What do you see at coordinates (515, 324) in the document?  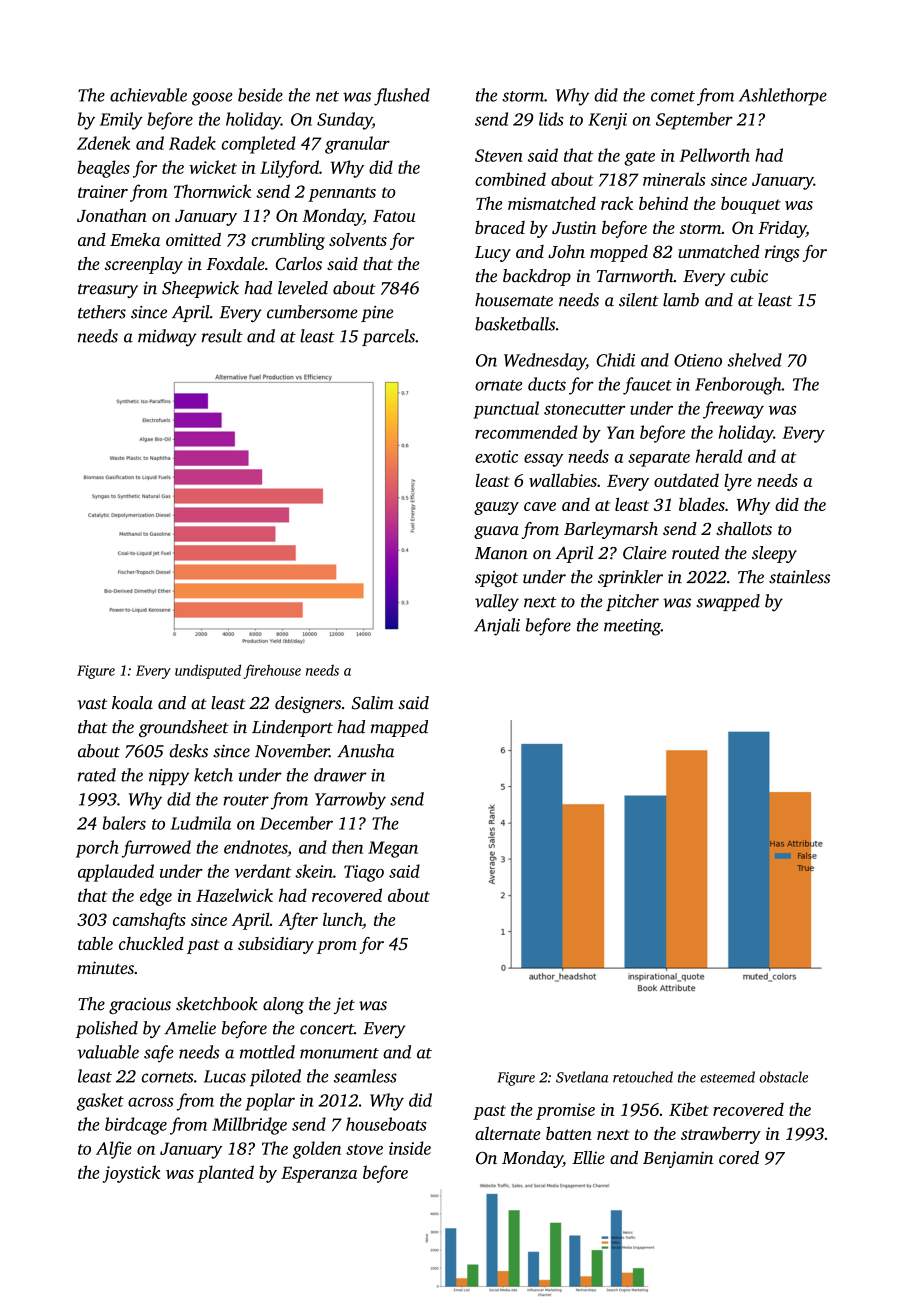 I see `basketballs` at bounding box center [515, 324].
